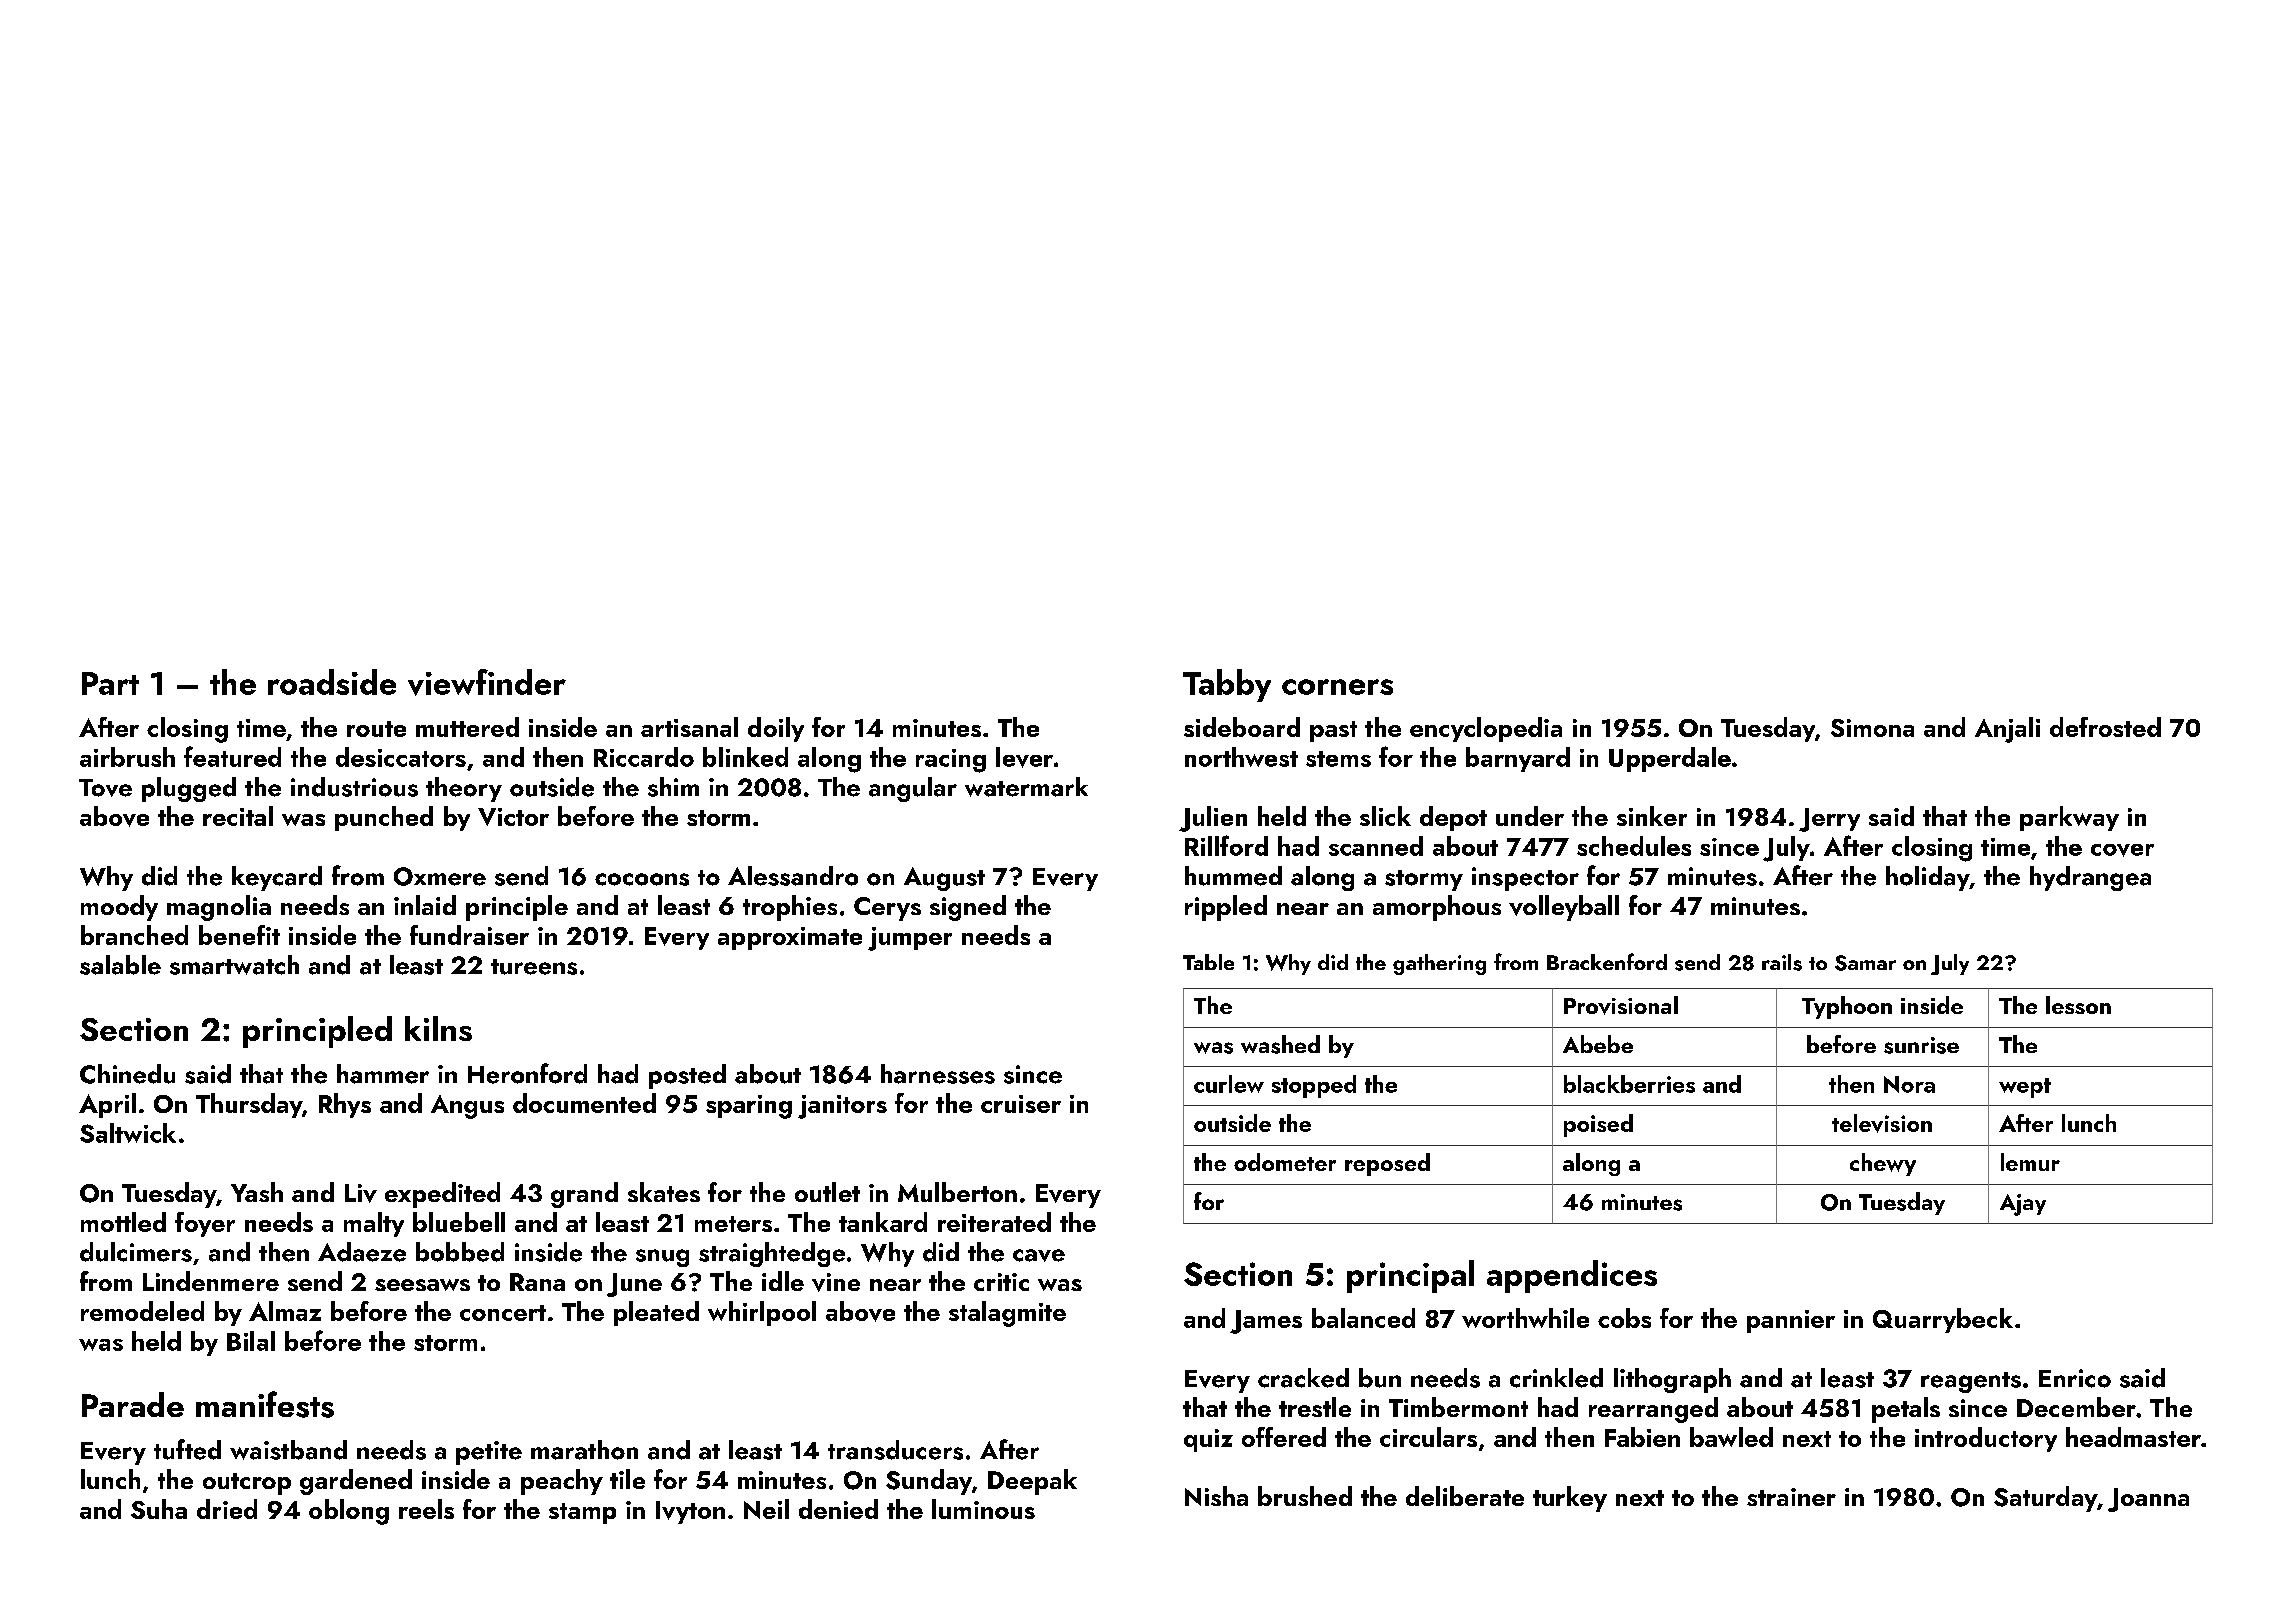 The image size is (2292, 1620). What do you see at coordinates (2007, 730) in the document?
I see `Anjali` at bounding box center [2007, 730].
